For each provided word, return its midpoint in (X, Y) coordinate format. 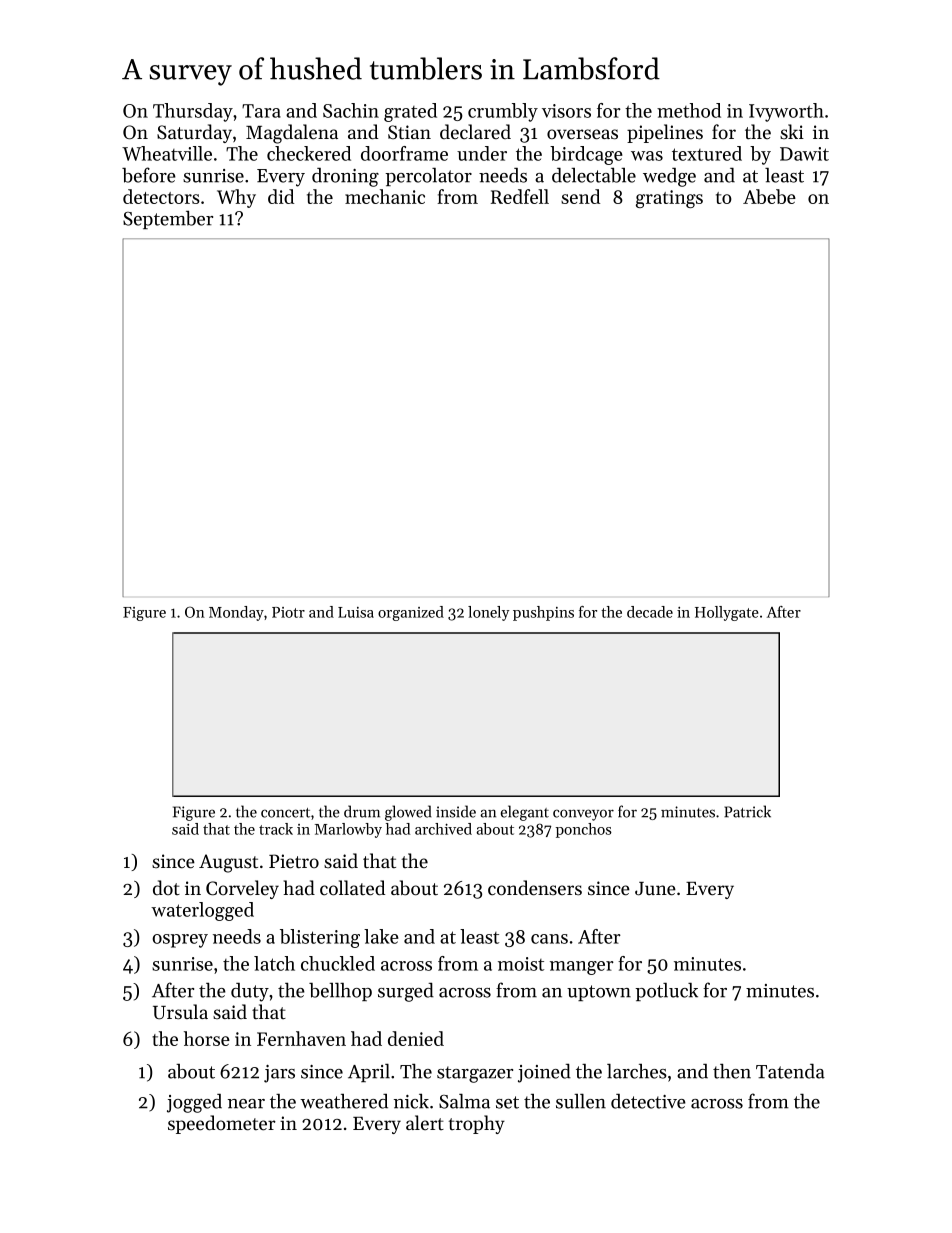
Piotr (288, 612)
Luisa (356, 612)
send (580, 196)
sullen (581, 1101)
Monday (236, 613)
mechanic (385, 196)
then (732, 1071)
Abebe (769, 196)
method (689, 110)
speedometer (222, 1124)
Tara (261, 111)
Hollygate (727, 613)
